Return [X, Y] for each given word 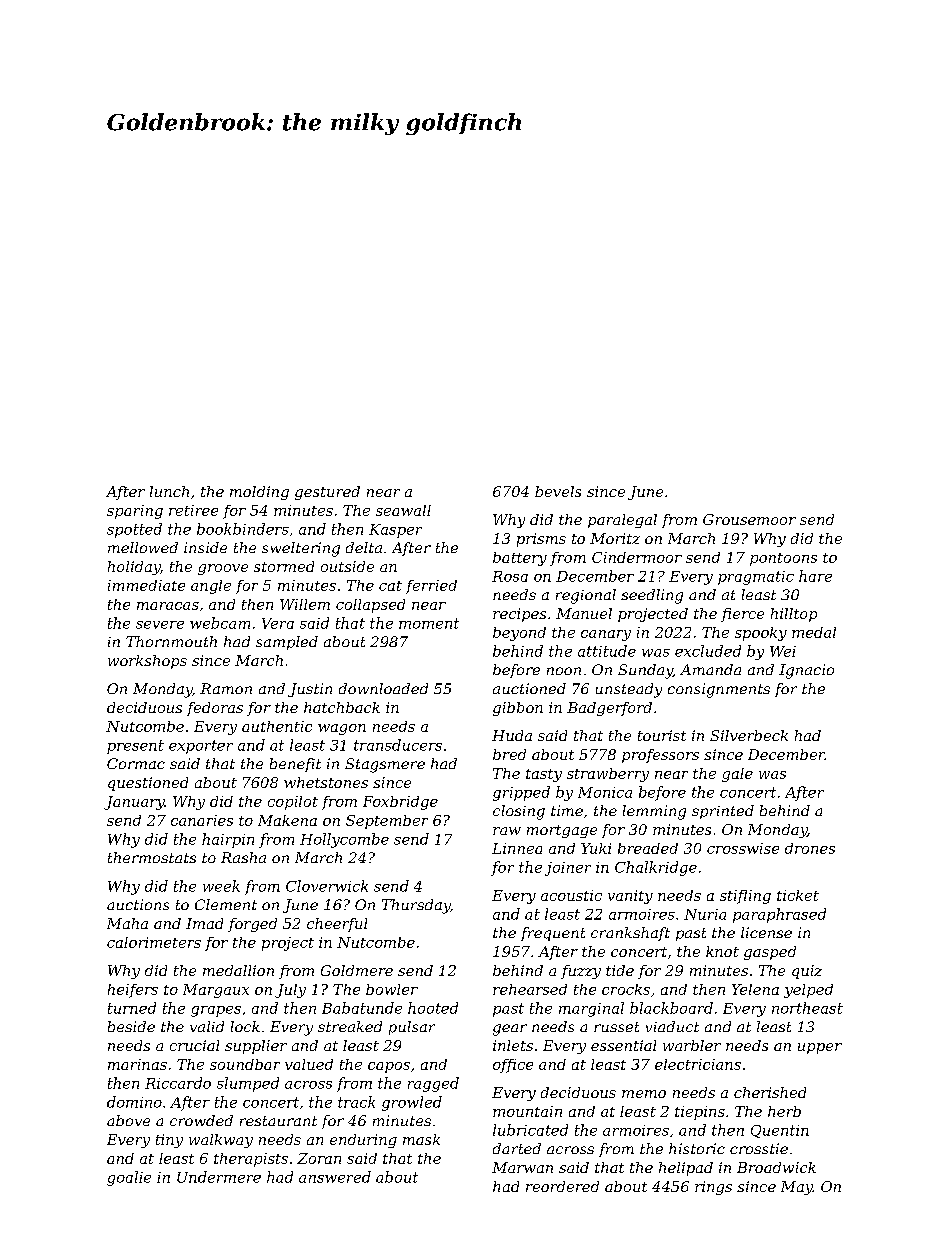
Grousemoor [749, 519]
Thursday [416, 906]
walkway [221, 1141]
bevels [558, 491]
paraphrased [779, 915]
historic [697, 1148]
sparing [135, 512]
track [356, 1102]
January [134, 803]
